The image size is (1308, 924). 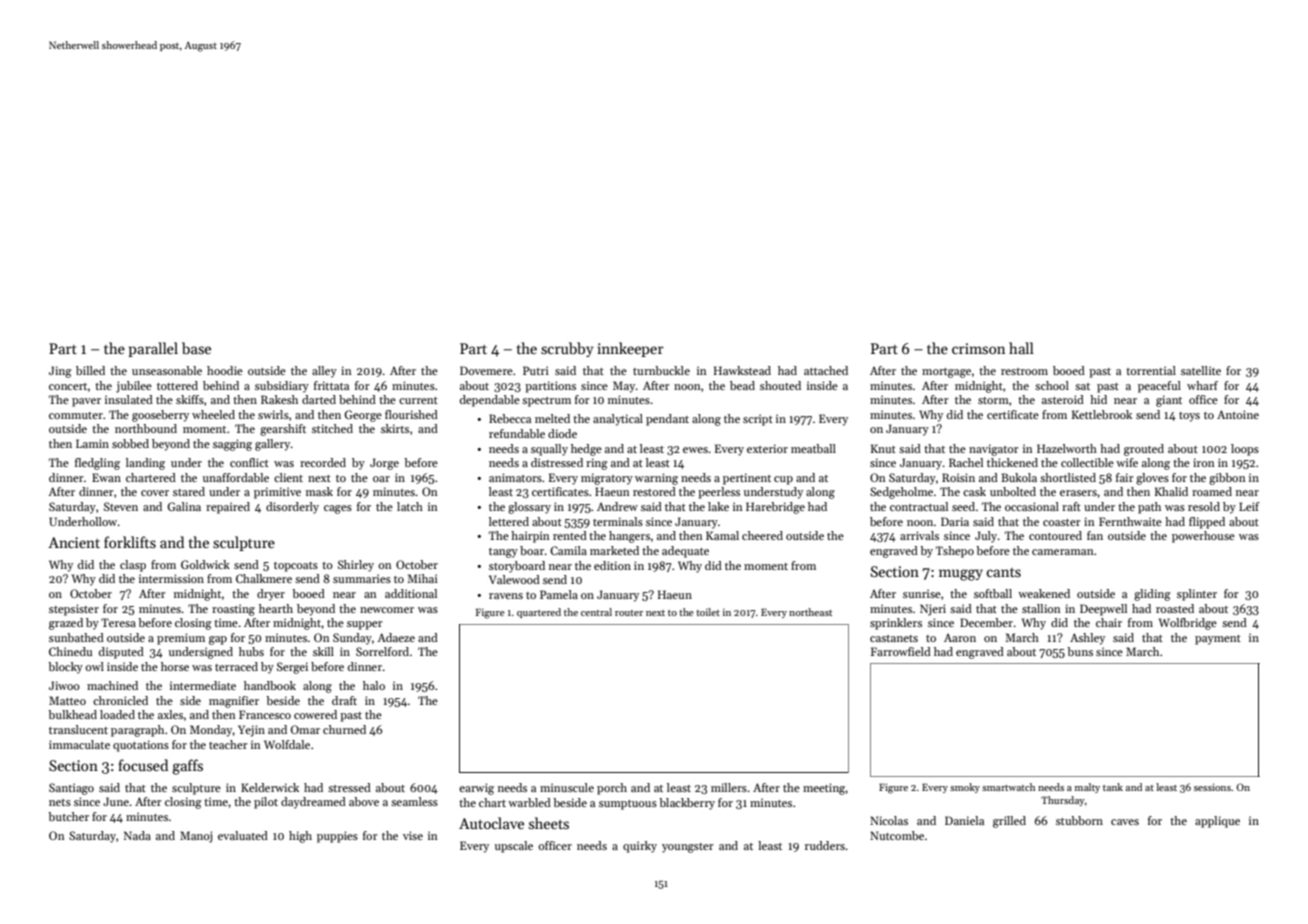 What do you see at coordinates (539, 613) in the image?
I see `quartered` at bounding box center [539, 613].
